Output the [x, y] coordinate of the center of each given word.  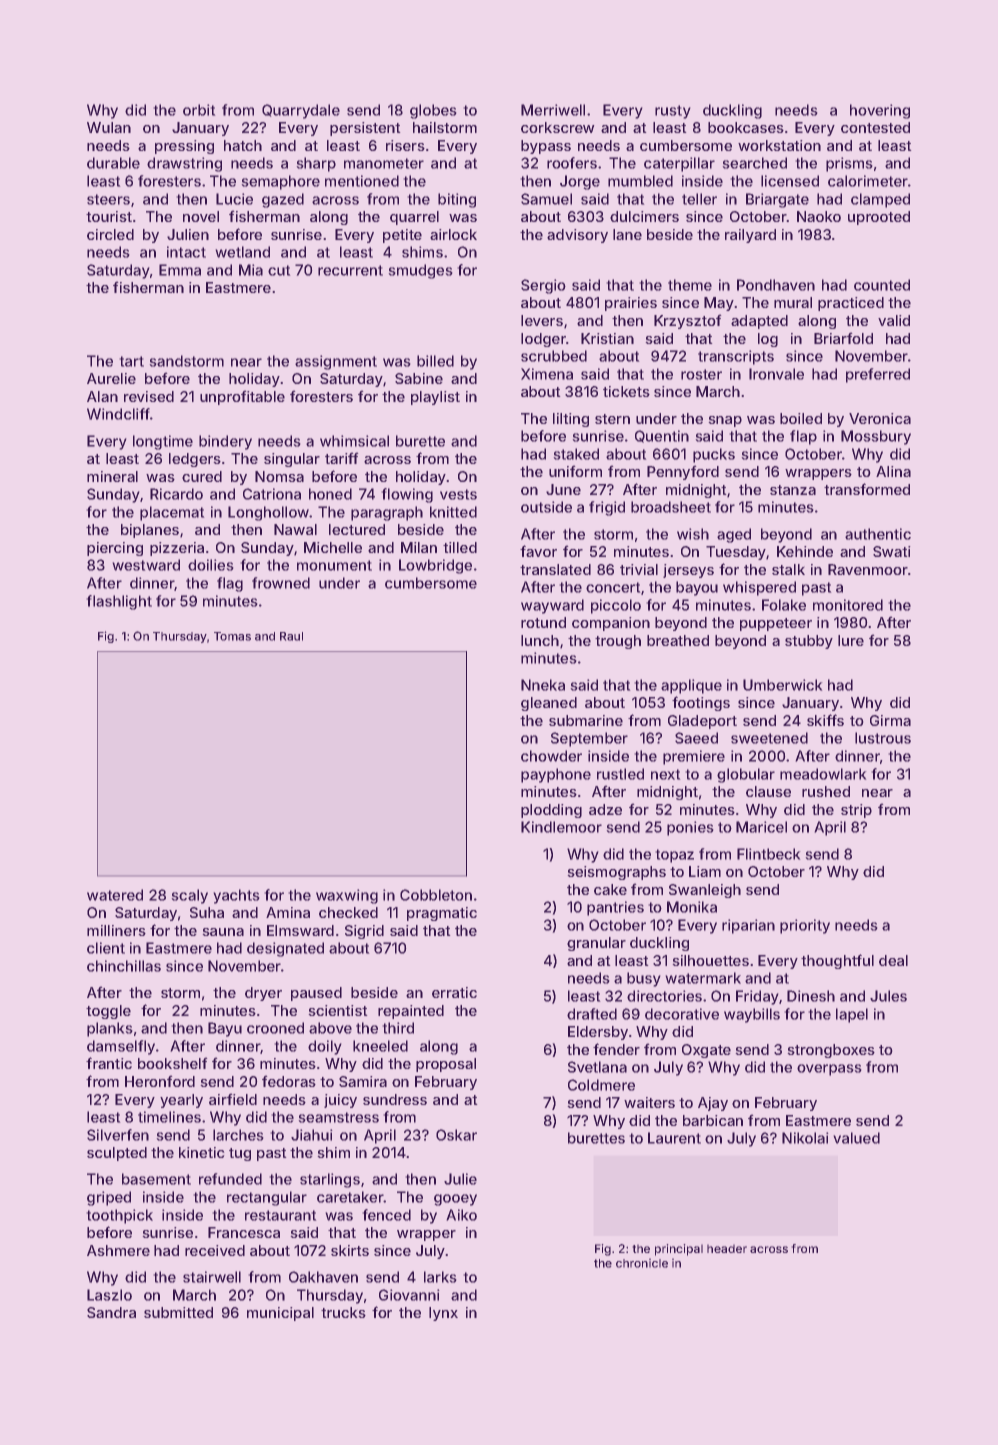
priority [805, 926]
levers [542, 320]
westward [146, 565]
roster [701, 374]
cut [279, 270]
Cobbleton [436, 895]
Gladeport [702, 722]
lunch [540, 640]
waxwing [347, 896]
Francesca [244, 1232]
